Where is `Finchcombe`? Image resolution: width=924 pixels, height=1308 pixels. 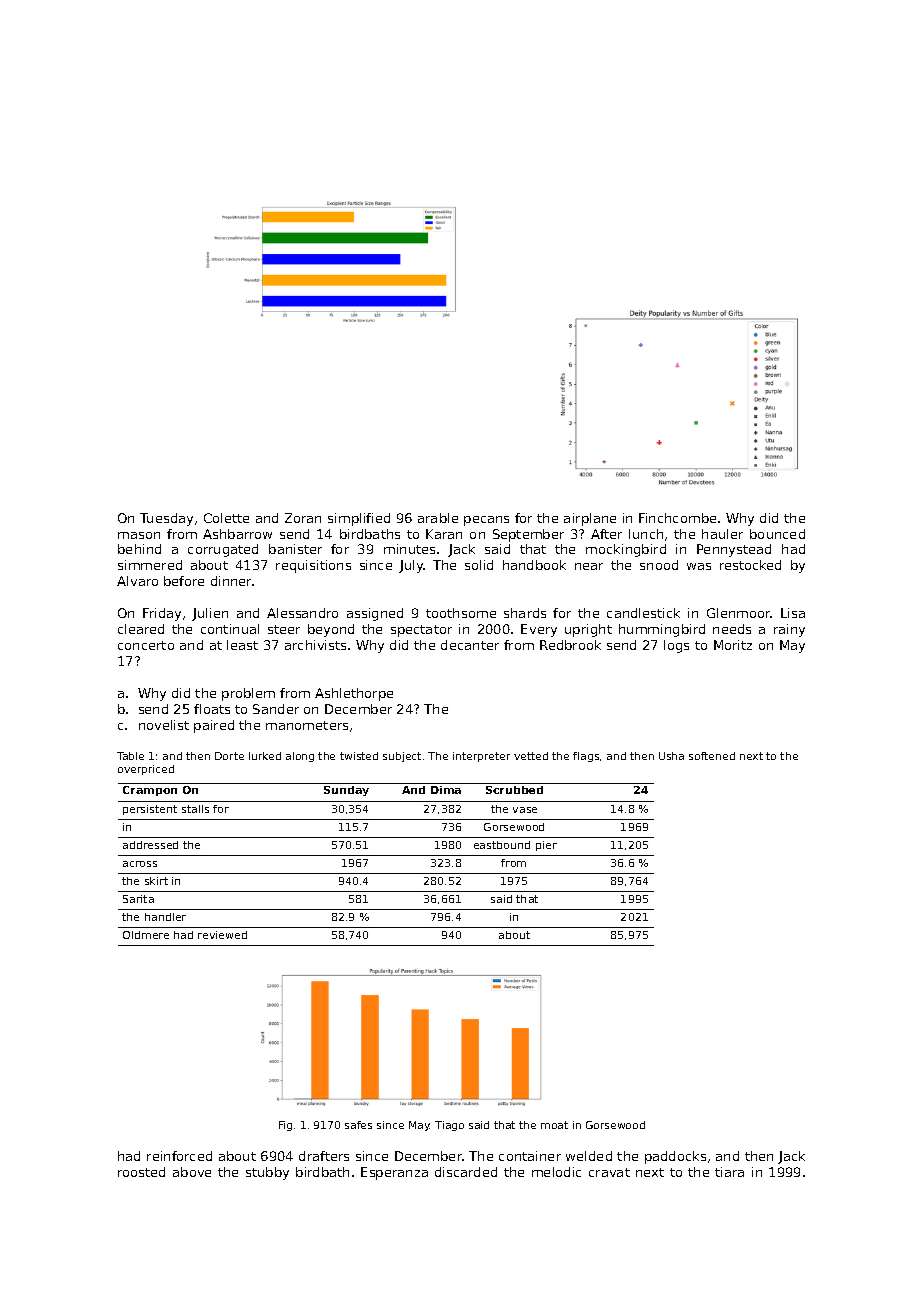 Finchcombe is located at coordinates (677, 518).
